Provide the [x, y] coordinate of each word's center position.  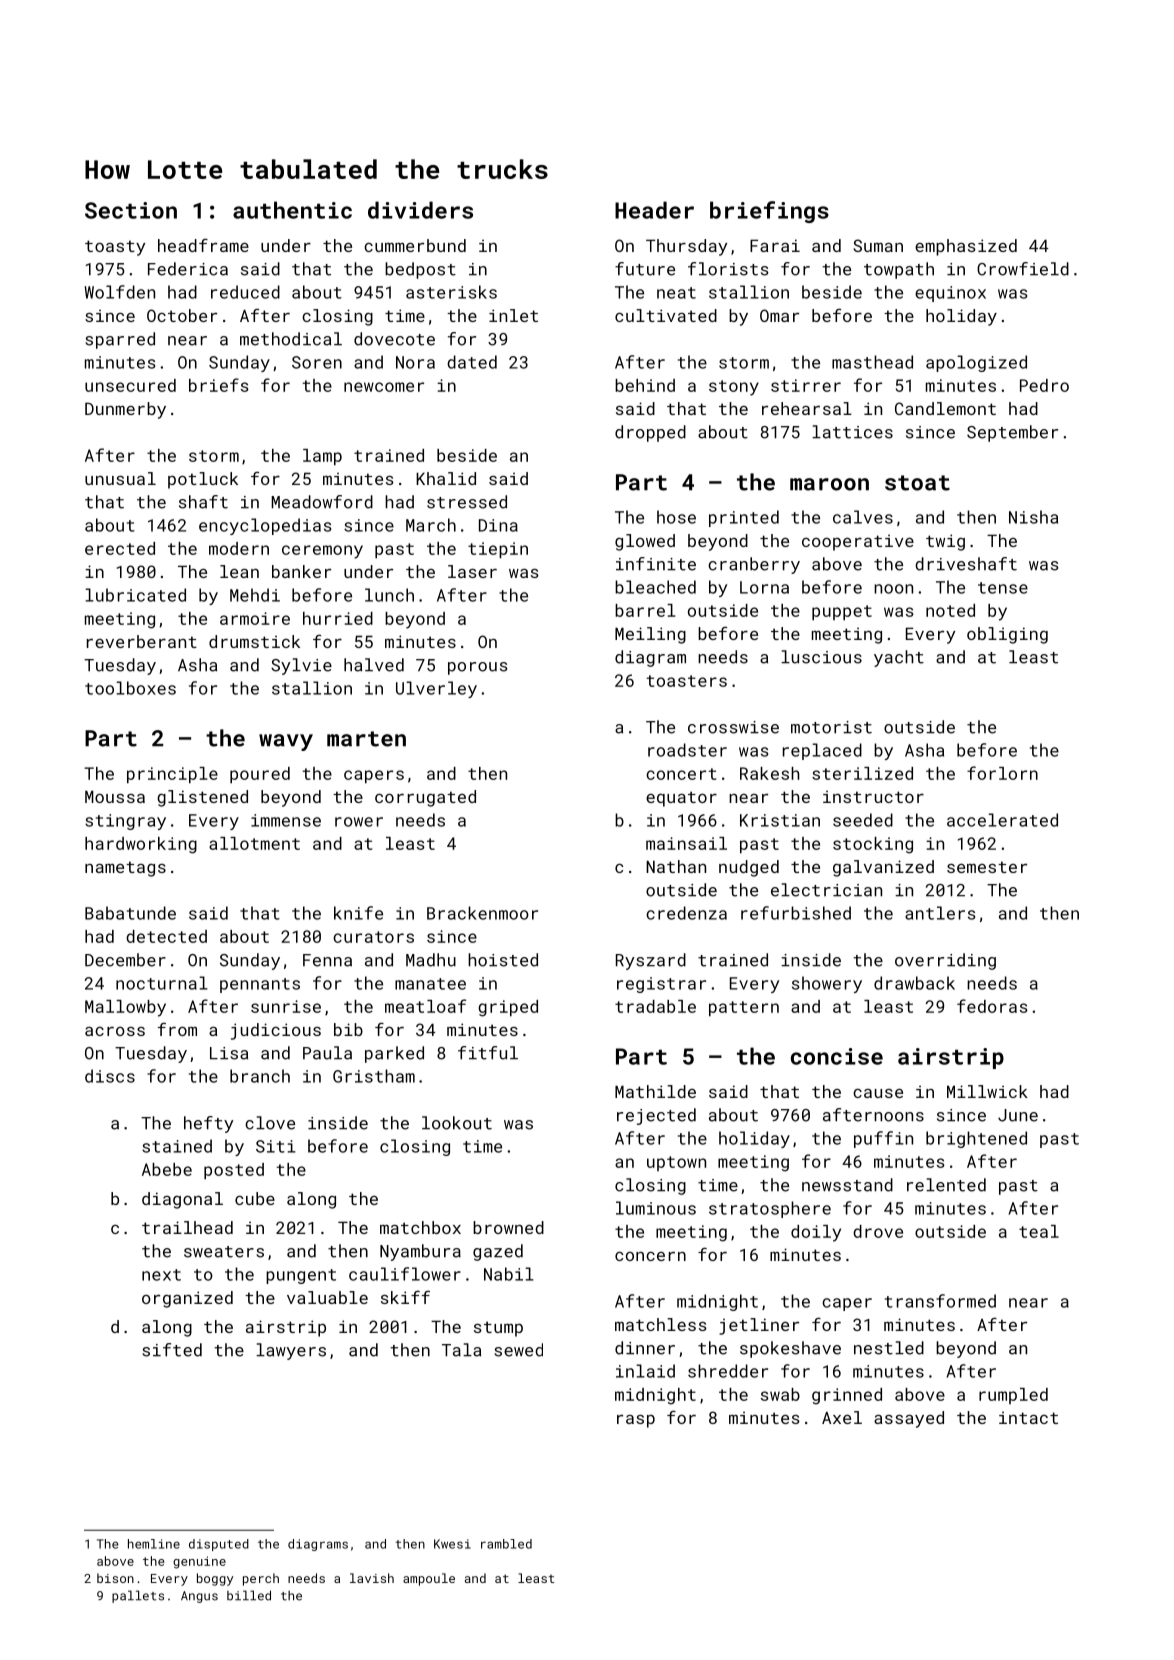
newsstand [847, 1185]
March [431, 525]
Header [654, 210]
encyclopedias [265, 526]
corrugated [425, 798]
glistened [202, 798]
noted [950, 610]
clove [270, 1123]
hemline [154, 1544]
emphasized [966, 247]
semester [987, 867]
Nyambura [420, 1252]
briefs [219, 385]
